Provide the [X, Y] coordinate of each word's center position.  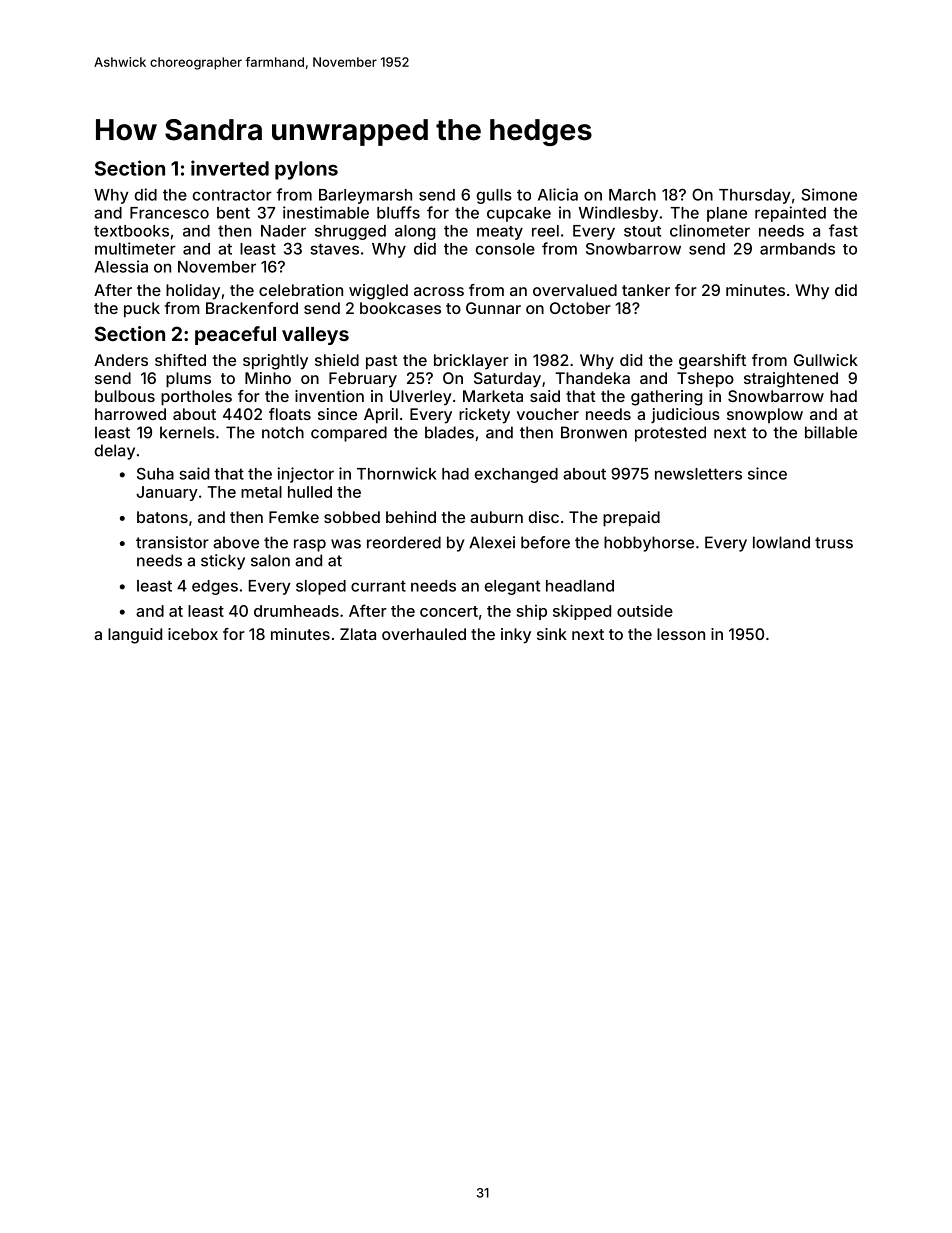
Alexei [492, 542]
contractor [232, 195]
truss [834, 543]
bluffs [398, 212]
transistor [172, 542]
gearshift [712, 362]
